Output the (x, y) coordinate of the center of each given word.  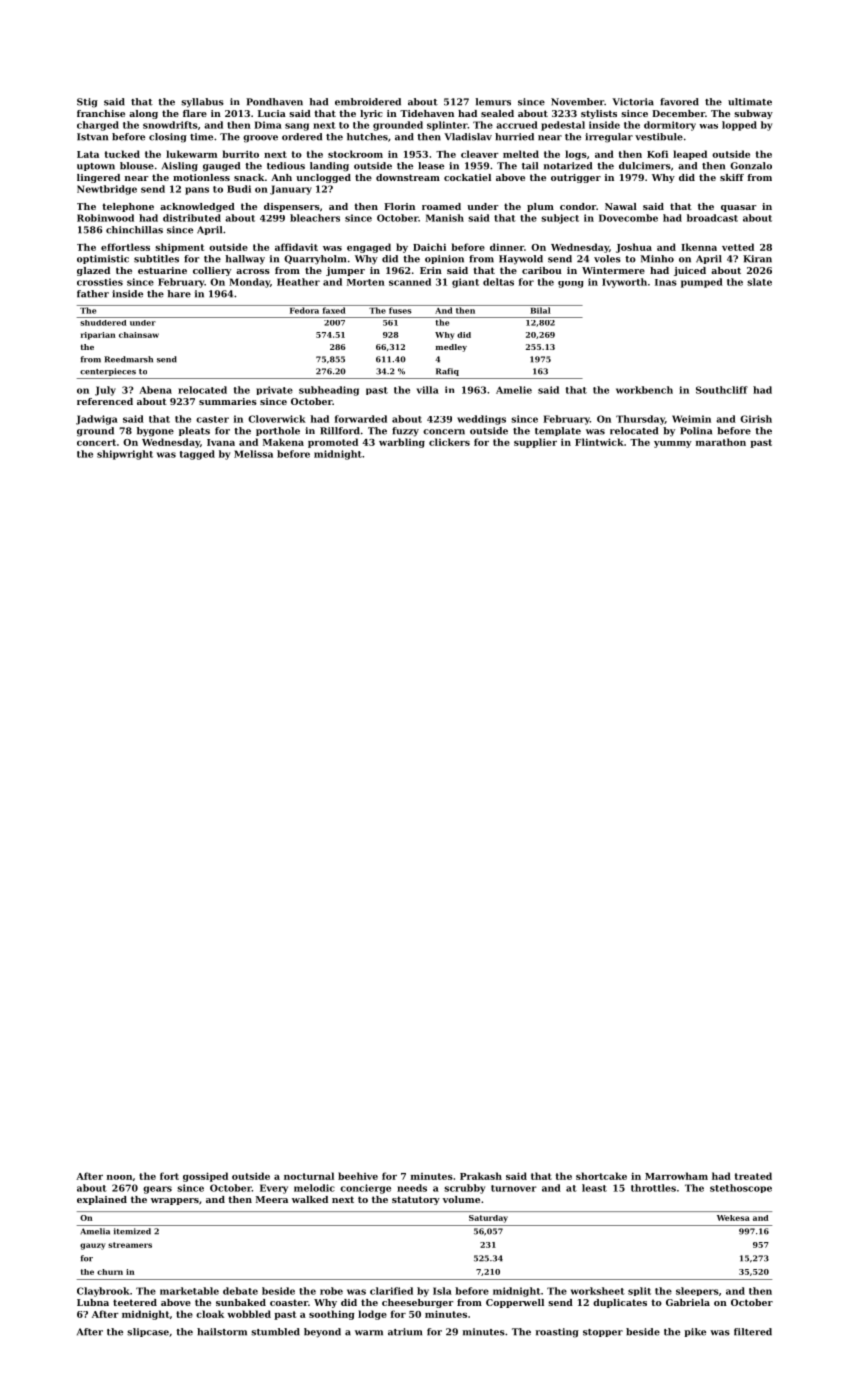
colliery (212, 271)
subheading (329, 391)
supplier (535, 443)
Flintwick (599, 442)
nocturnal (309, 1176)
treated (753, 1176)
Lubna (93, 1302)
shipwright (125, 455)
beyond (322, 1333)
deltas (498, 282)
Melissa (253, 454)
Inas (666, 282)
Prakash (481, 1176)
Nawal (621, 206)
